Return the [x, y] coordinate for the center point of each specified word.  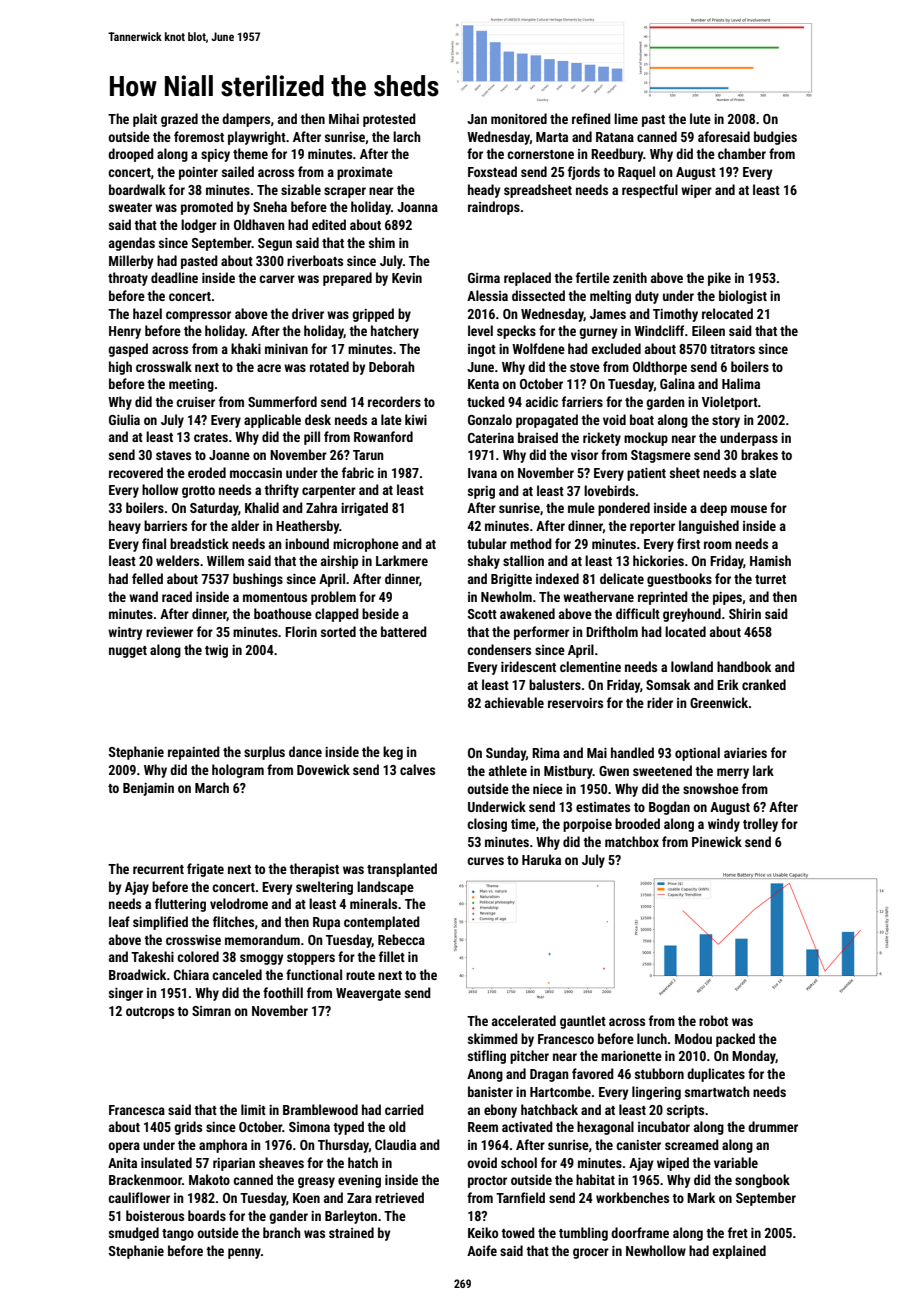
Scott [482, 614]
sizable [301, 189]
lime [626, 118]
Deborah [392, 366]
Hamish [770, 560]
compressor [198, 316]
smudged [134, 1234]
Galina [677, 383]
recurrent [158, 869]
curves [485, 861]
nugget [128, 652]
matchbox [632, 841]
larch [407, 136]
